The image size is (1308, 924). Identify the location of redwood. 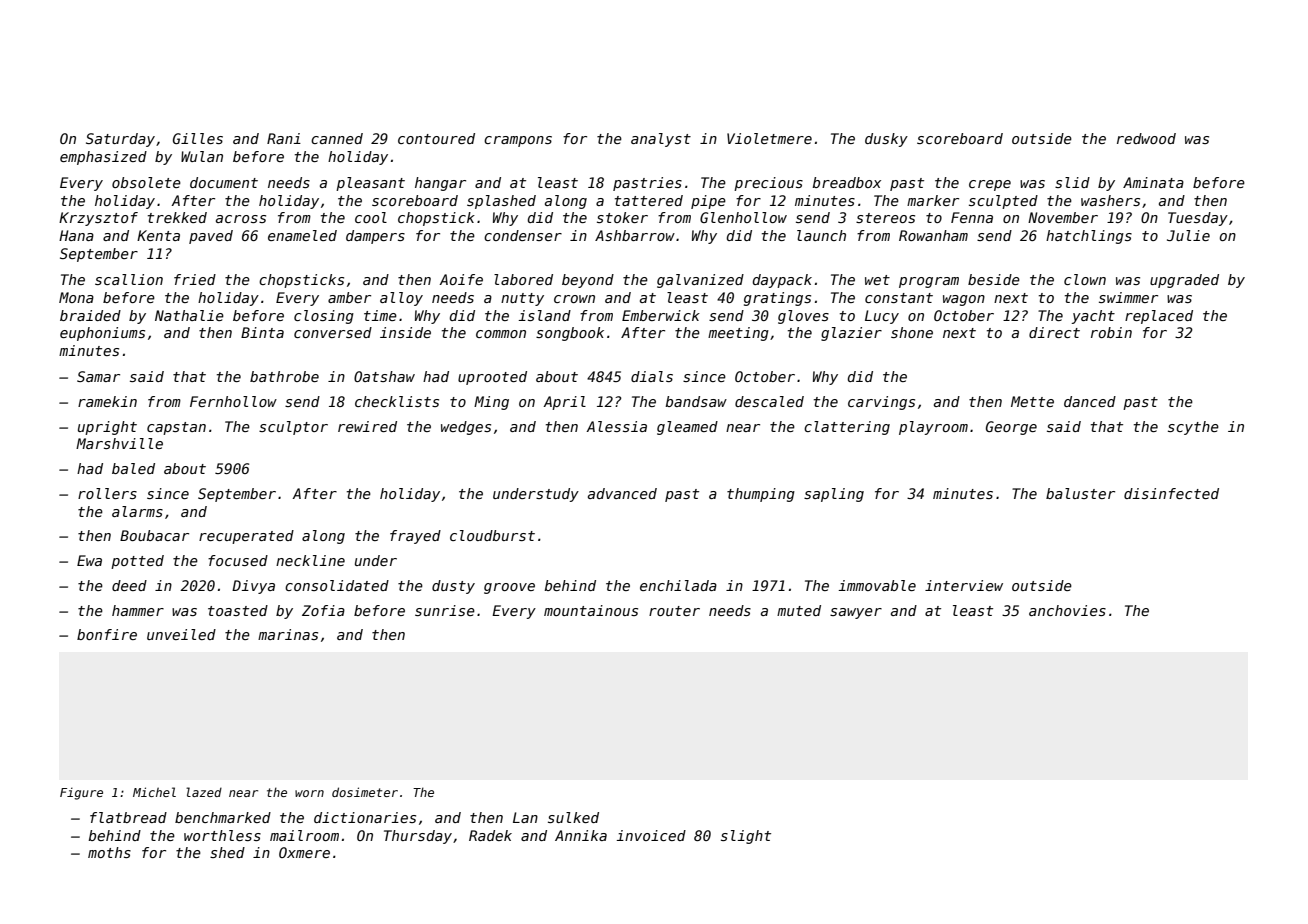
(1146, 138).
